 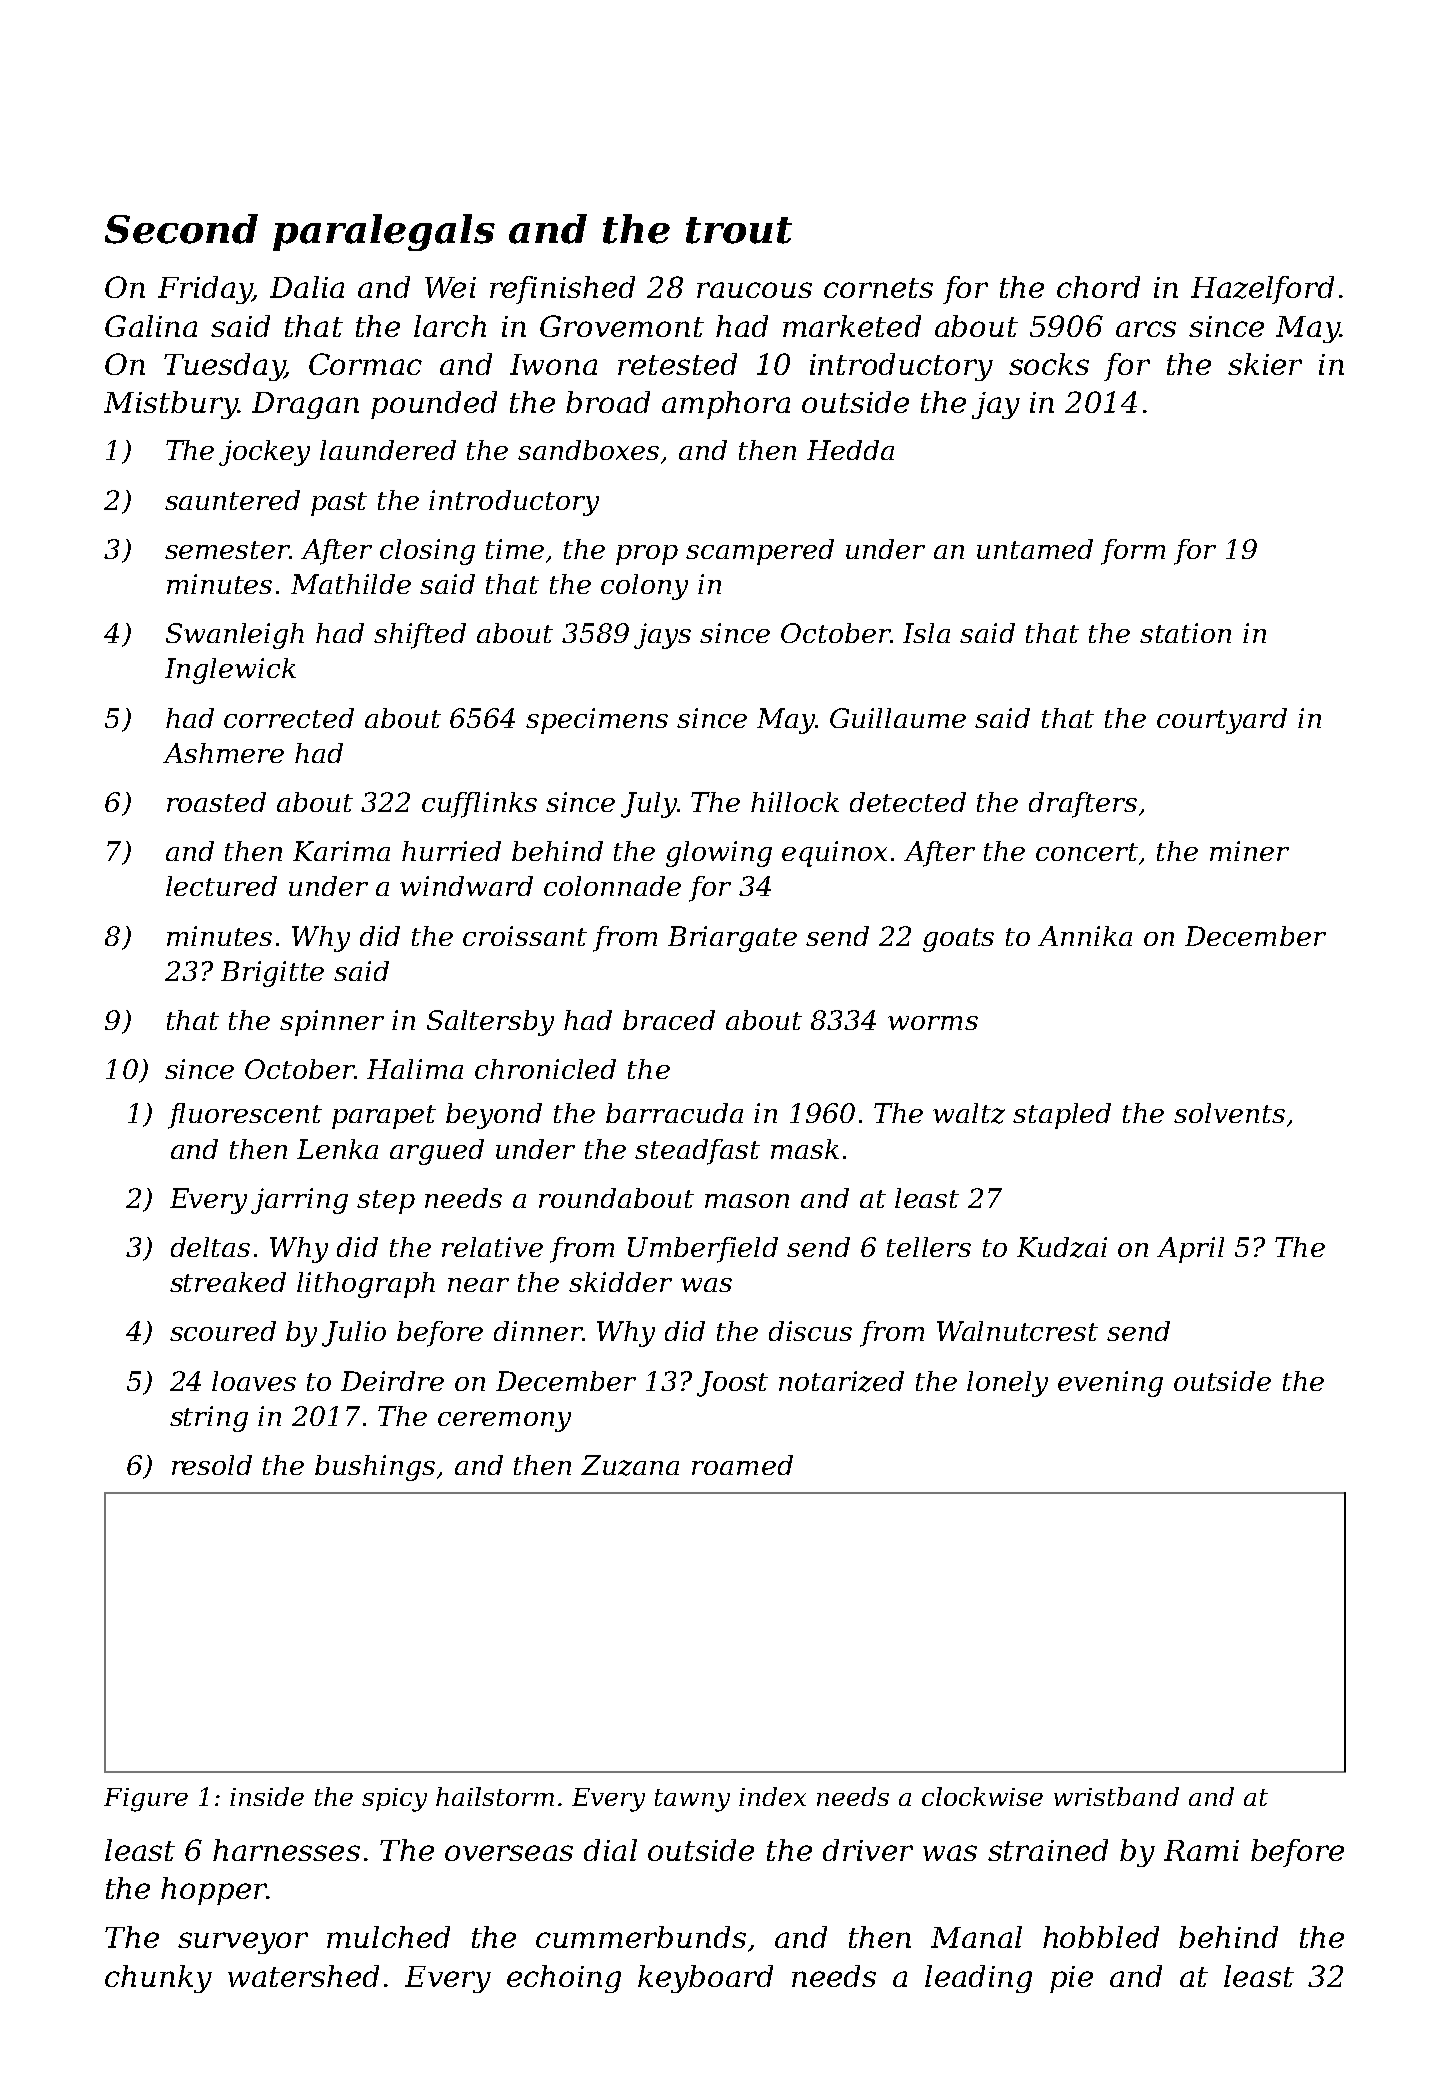 I want to click on Joost, so click(x=732, y=1384).
